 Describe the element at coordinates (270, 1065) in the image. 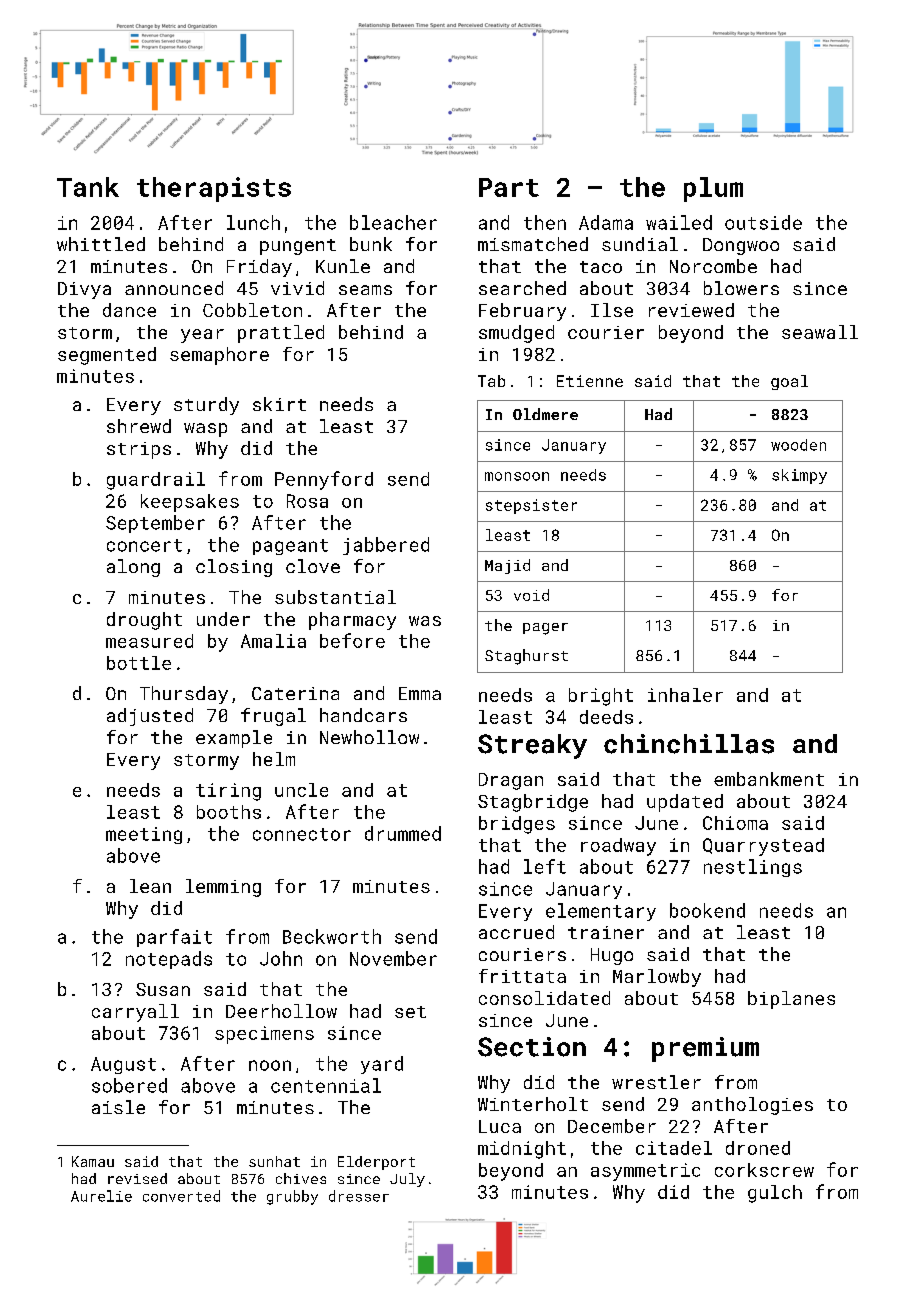

I see `noon` at that location.
